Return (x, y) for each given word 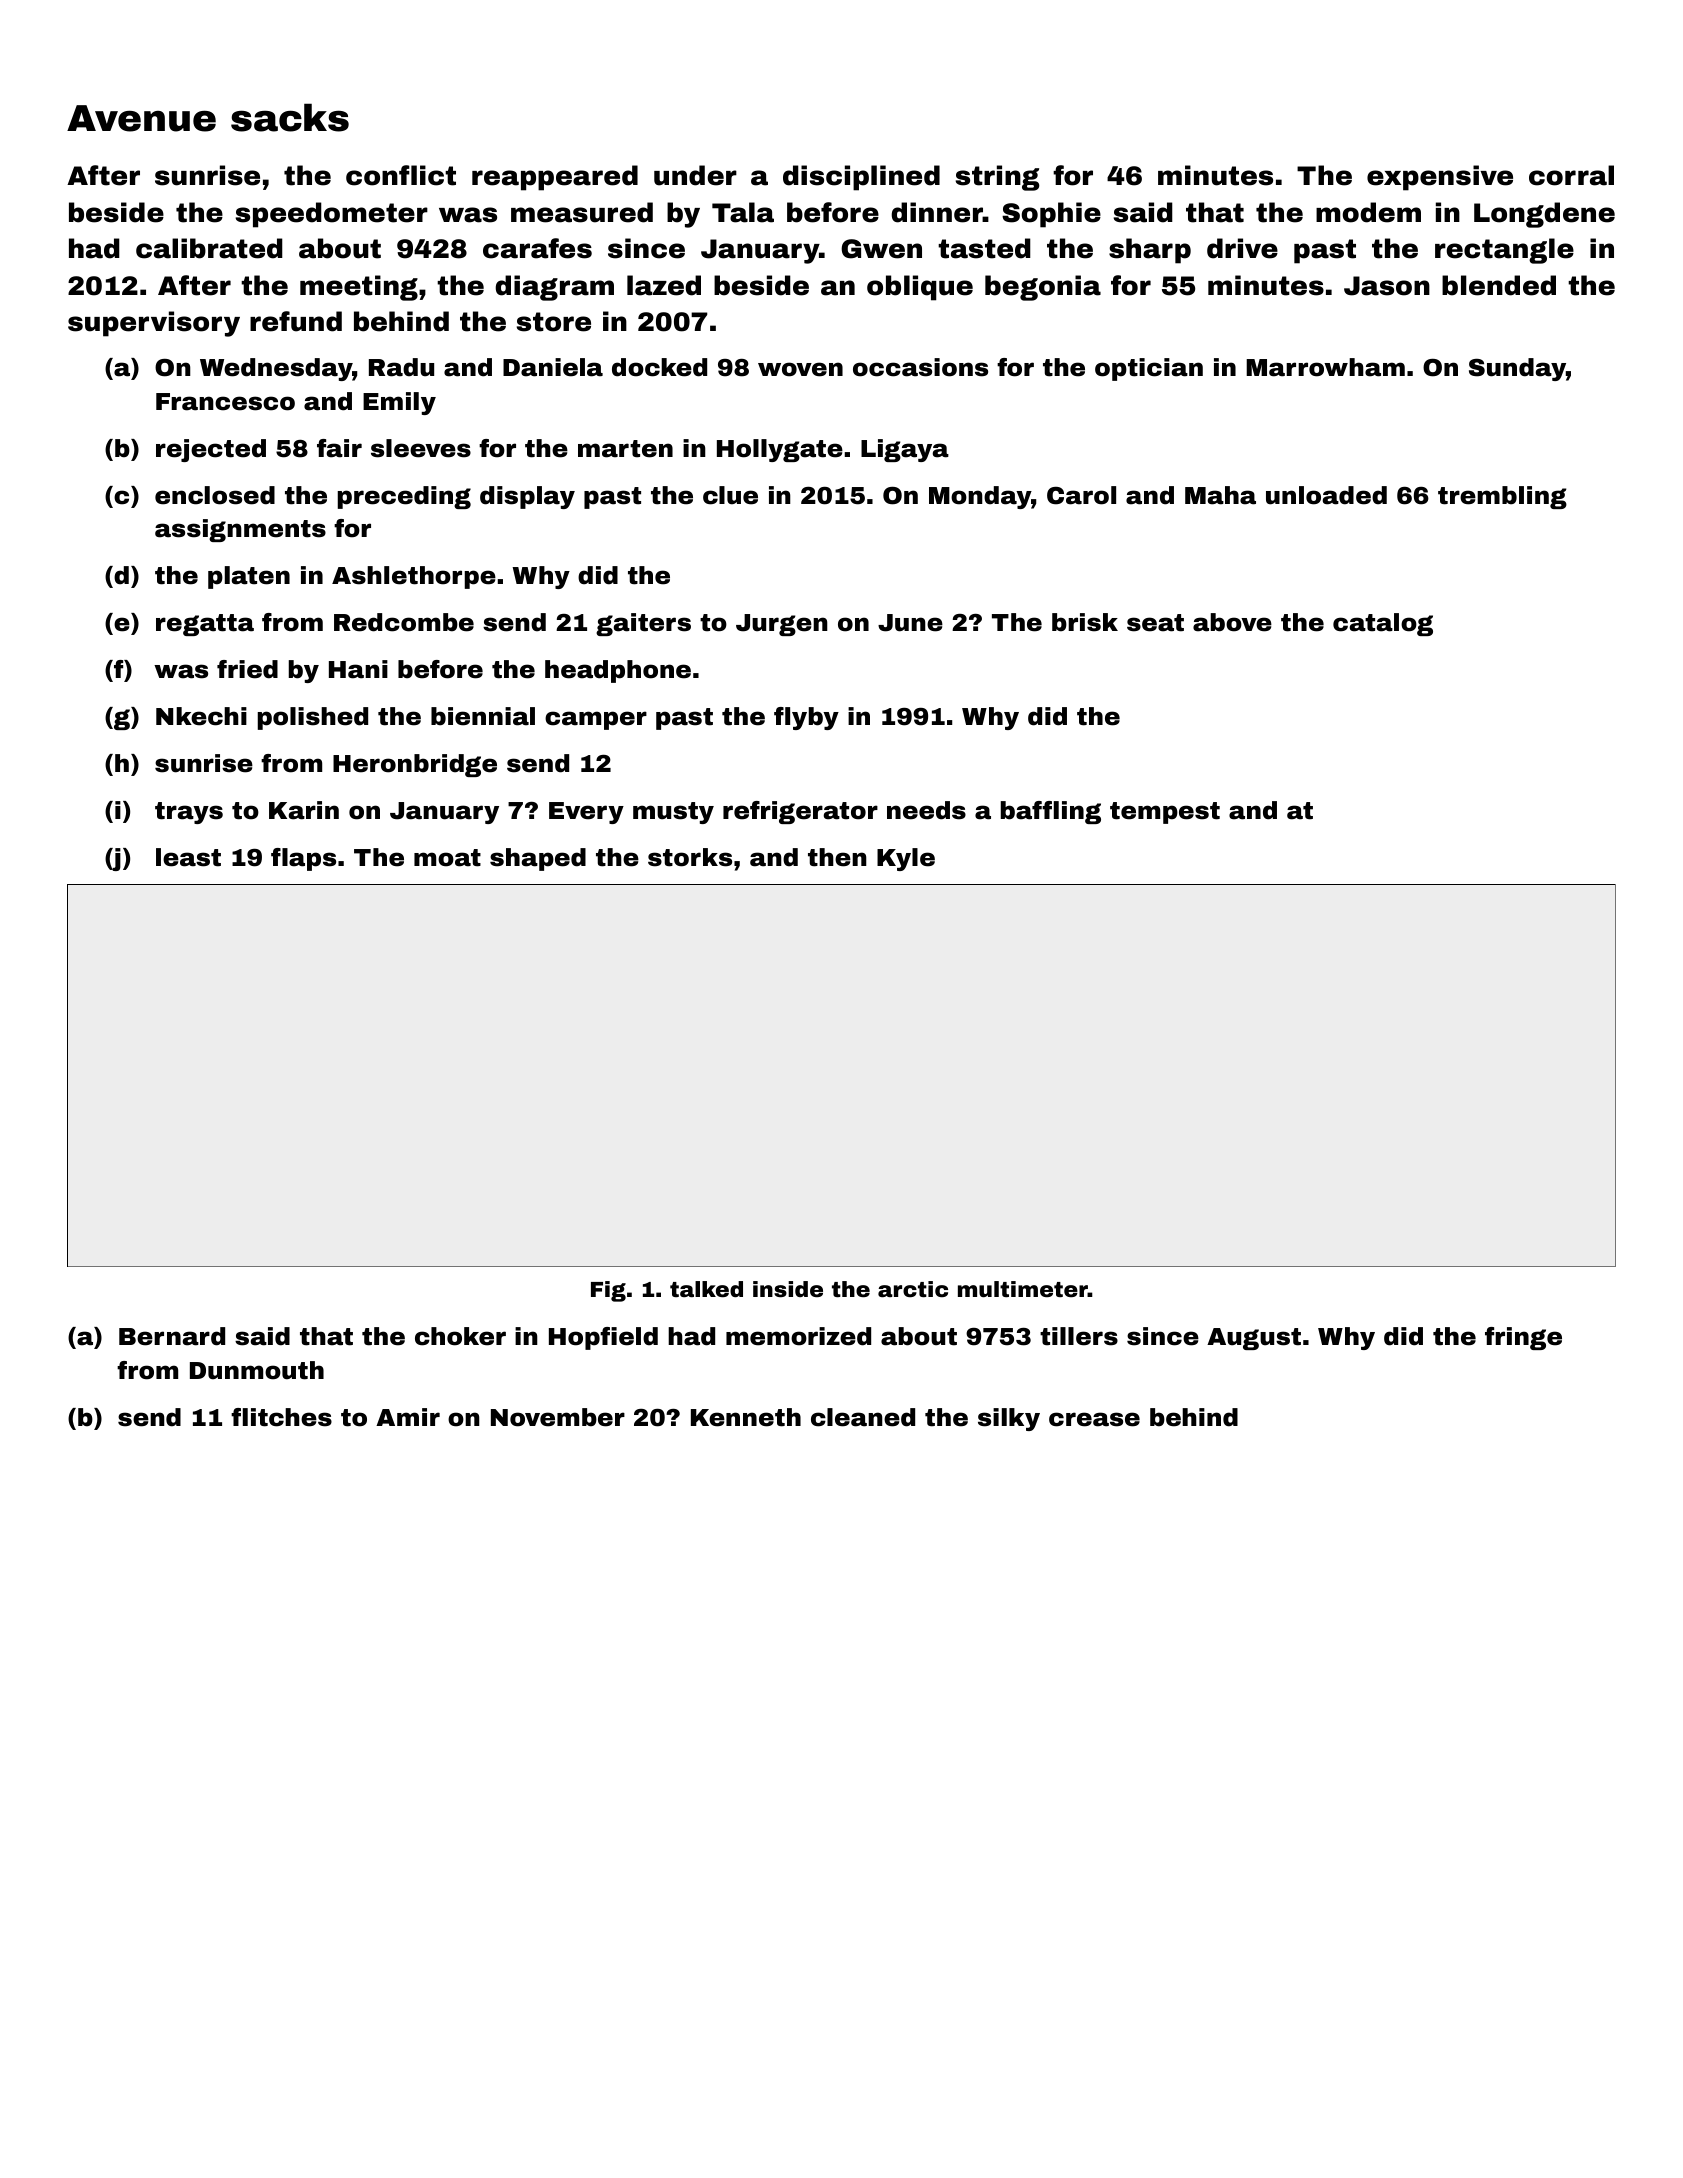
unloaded (1326, 495)
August (1254, 1339)
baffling (1051, 812)
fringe (1523, 1338)
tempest (1165, 813)
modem (1368, 212)
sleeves (421, 448)
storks (690, 857)
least (188, 857)
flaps (303, 859)
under (695, 175)
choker (460, 1336)
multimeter (1023, 1289)
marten (625, 449)
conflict (401, 175)
